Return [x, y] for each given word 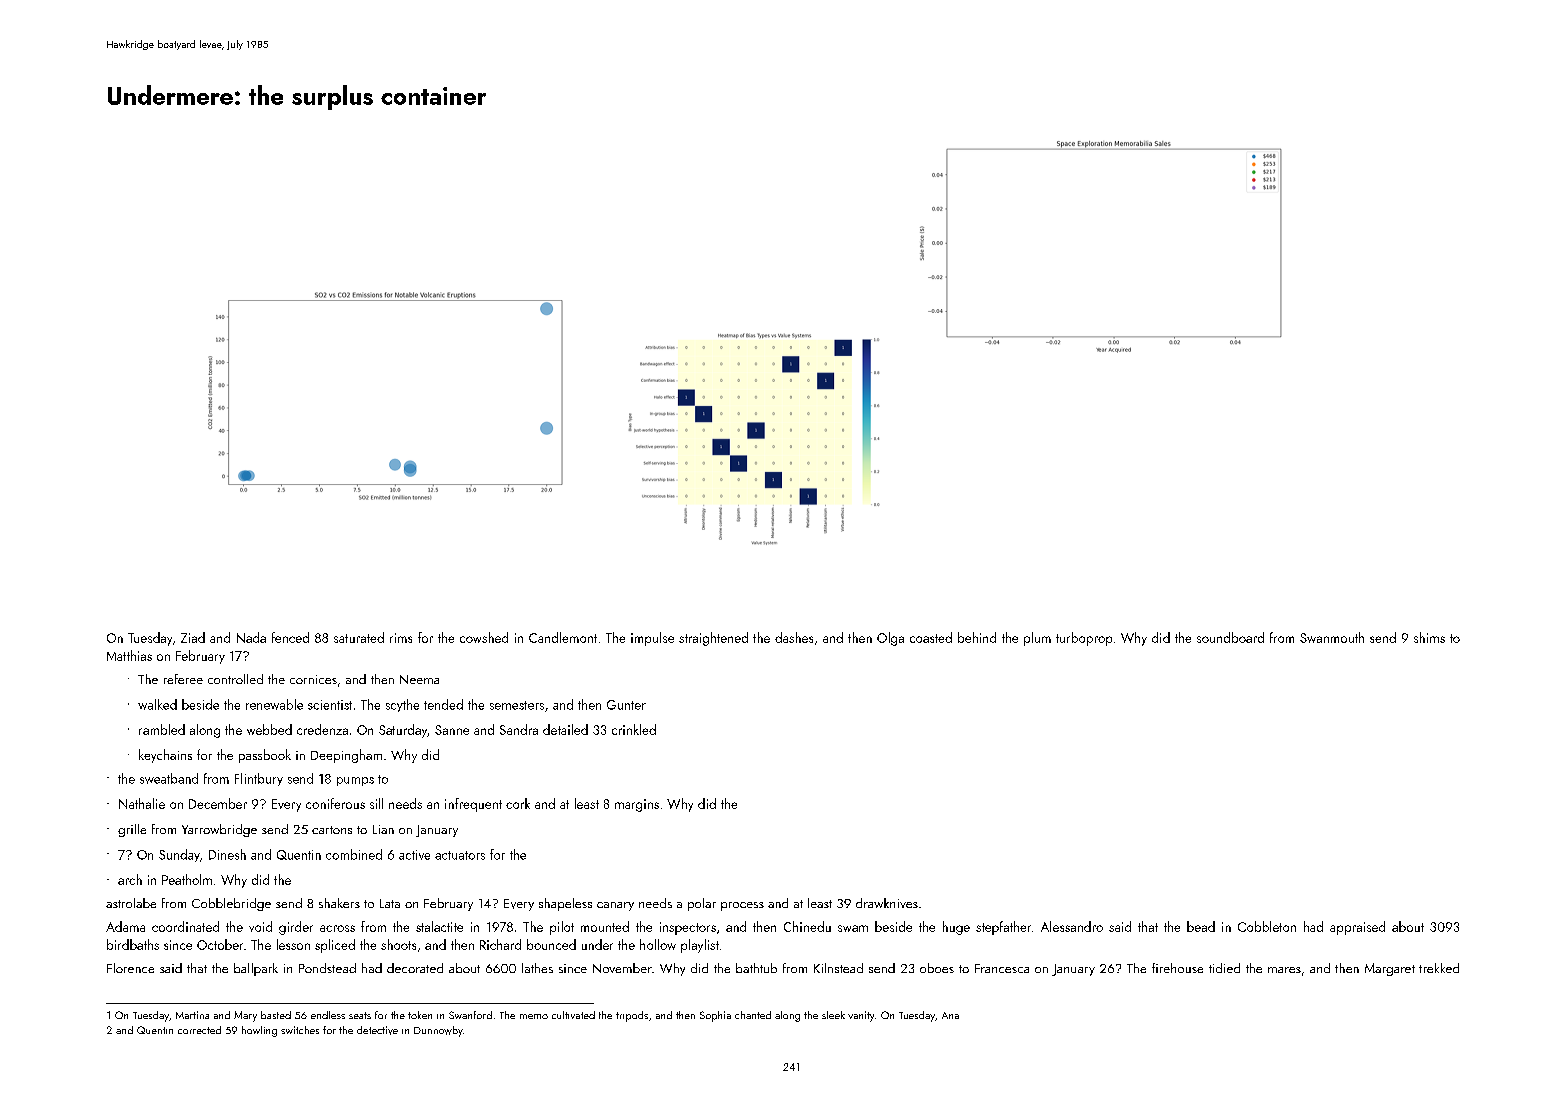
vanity [861, 1016]
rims [401, 638]
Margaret [1390, 969]
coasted [931, 637]
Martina [192, 1015]
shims [1429, 637]
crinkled [634, 729]
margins [637, 805]
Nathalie [142, 803]
